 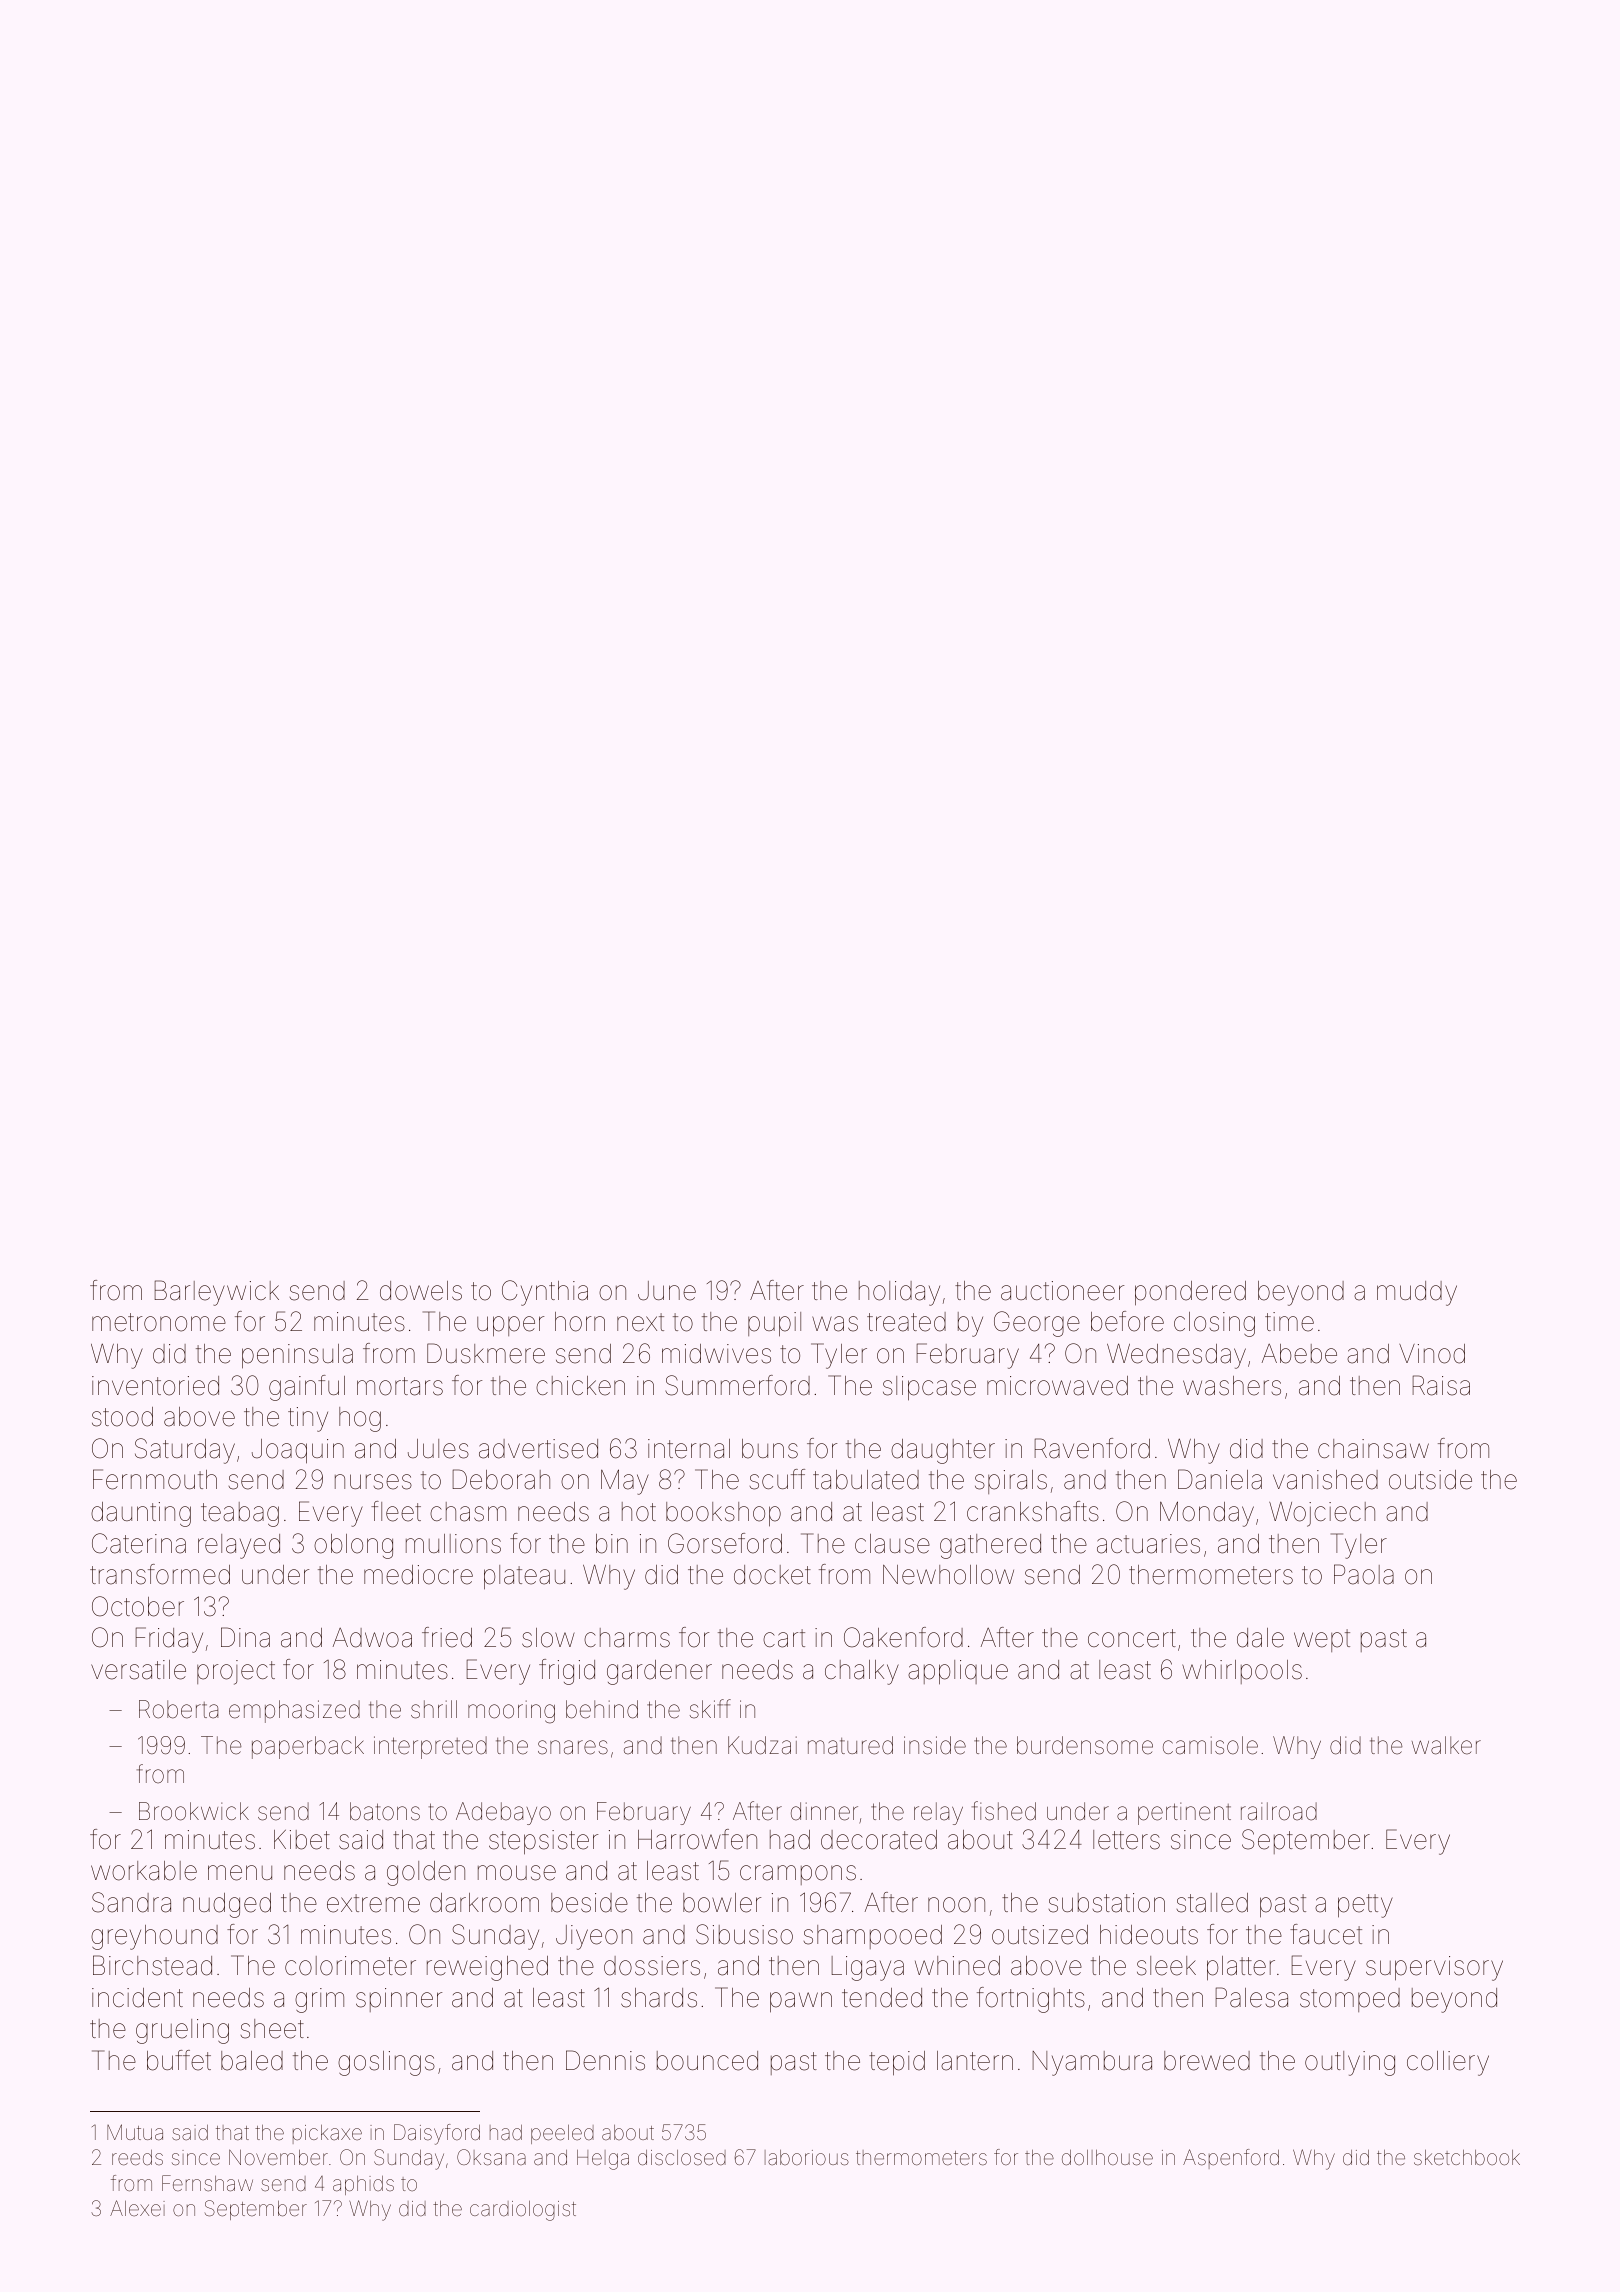 I want to click on Raisa, so click(x=1441, y=1385).
